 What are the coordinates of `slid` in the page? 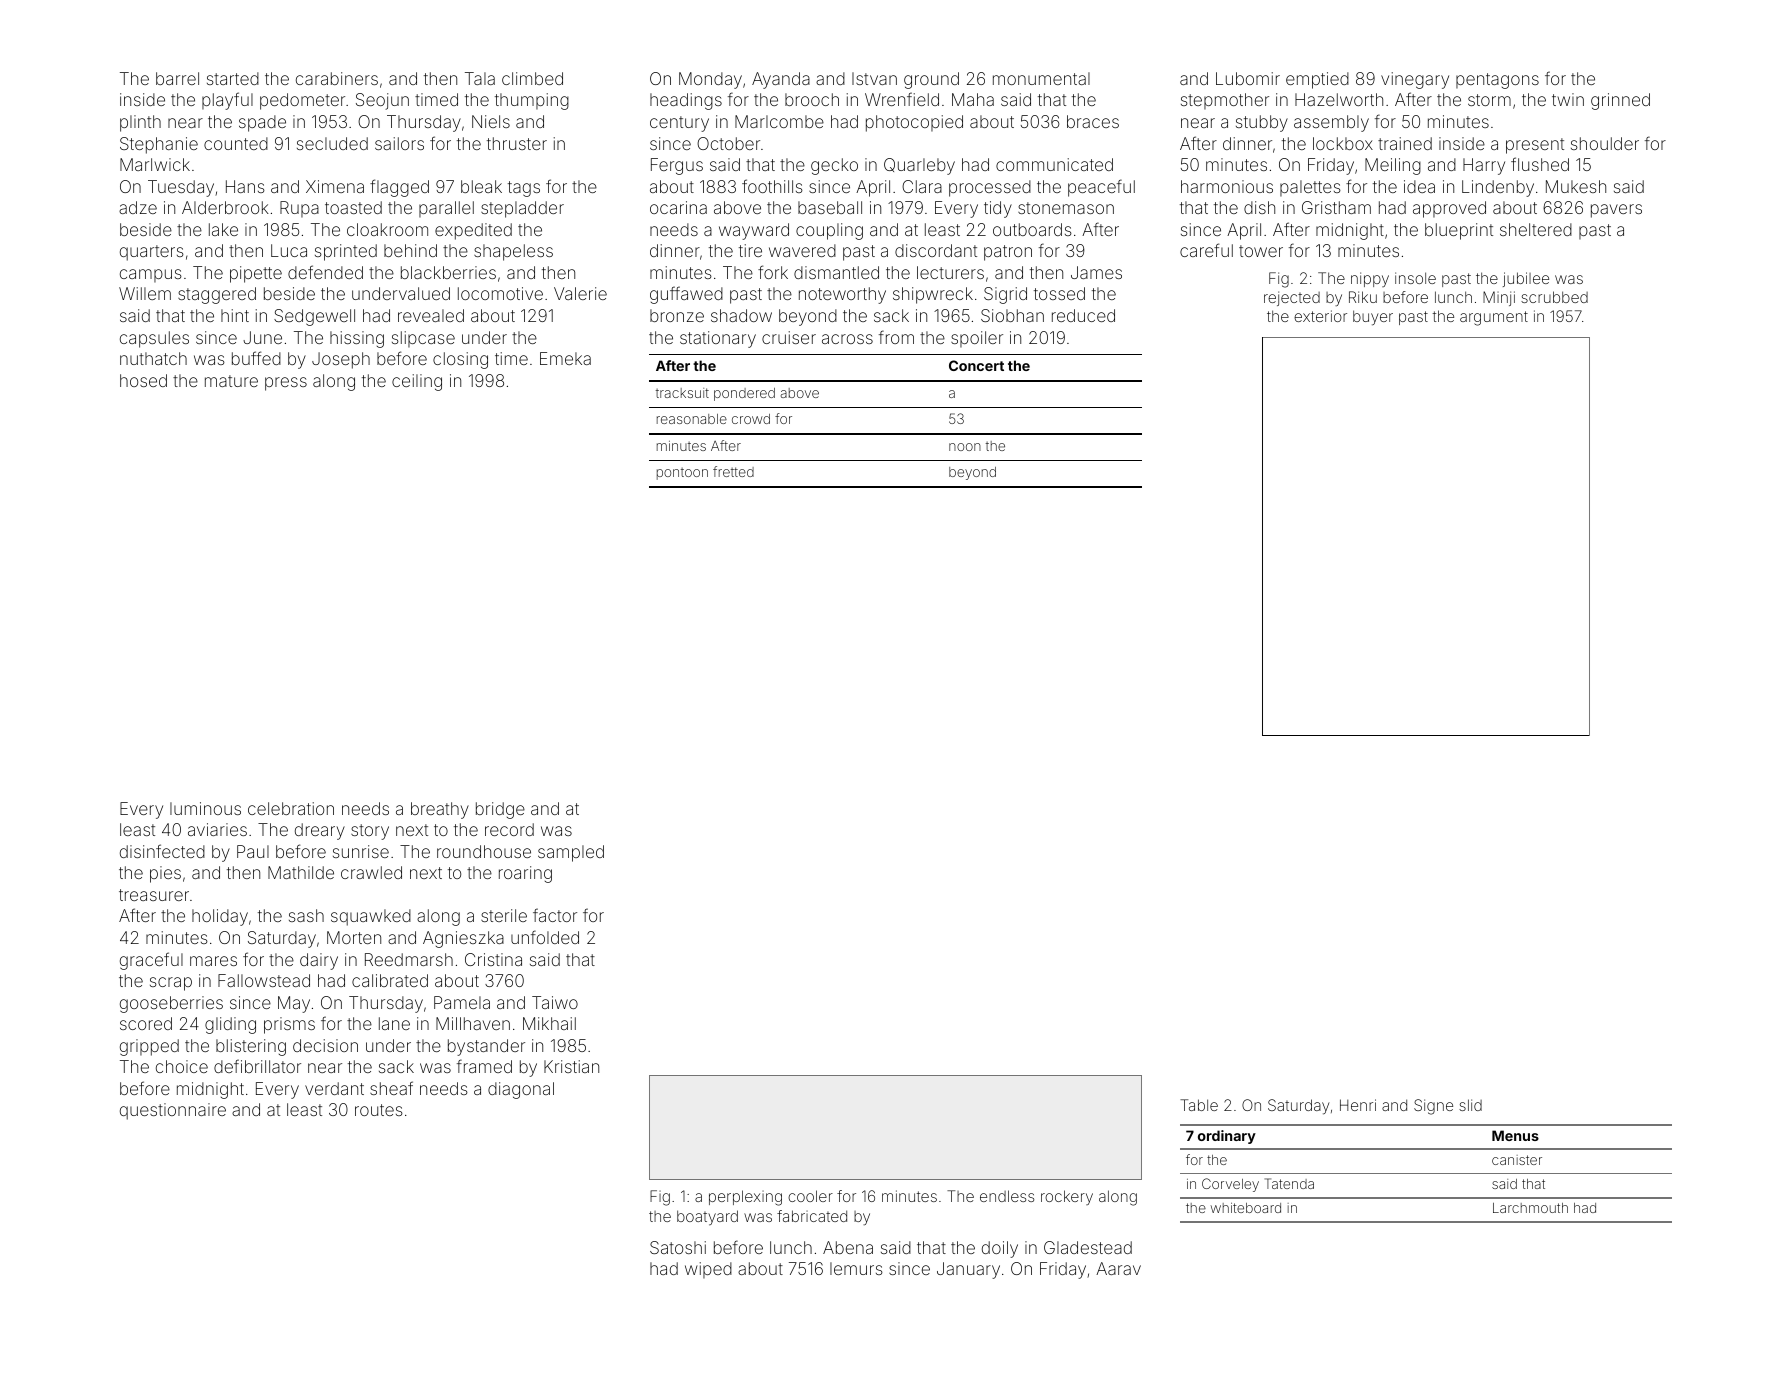 It's located at (1470, 1105).
